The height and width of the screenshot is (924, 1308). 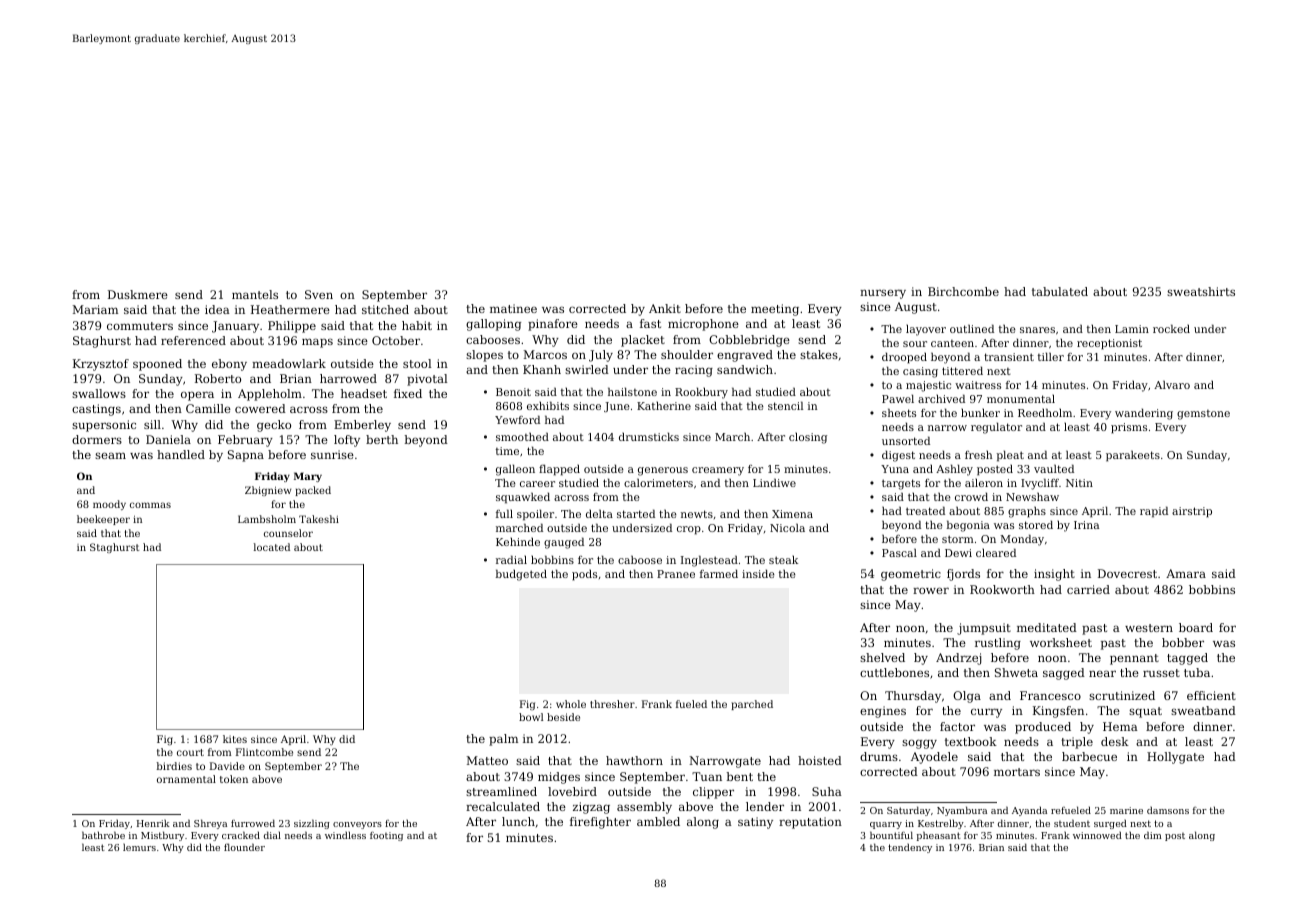 I want to click on beekeeper, so click(x=103, y=520).
